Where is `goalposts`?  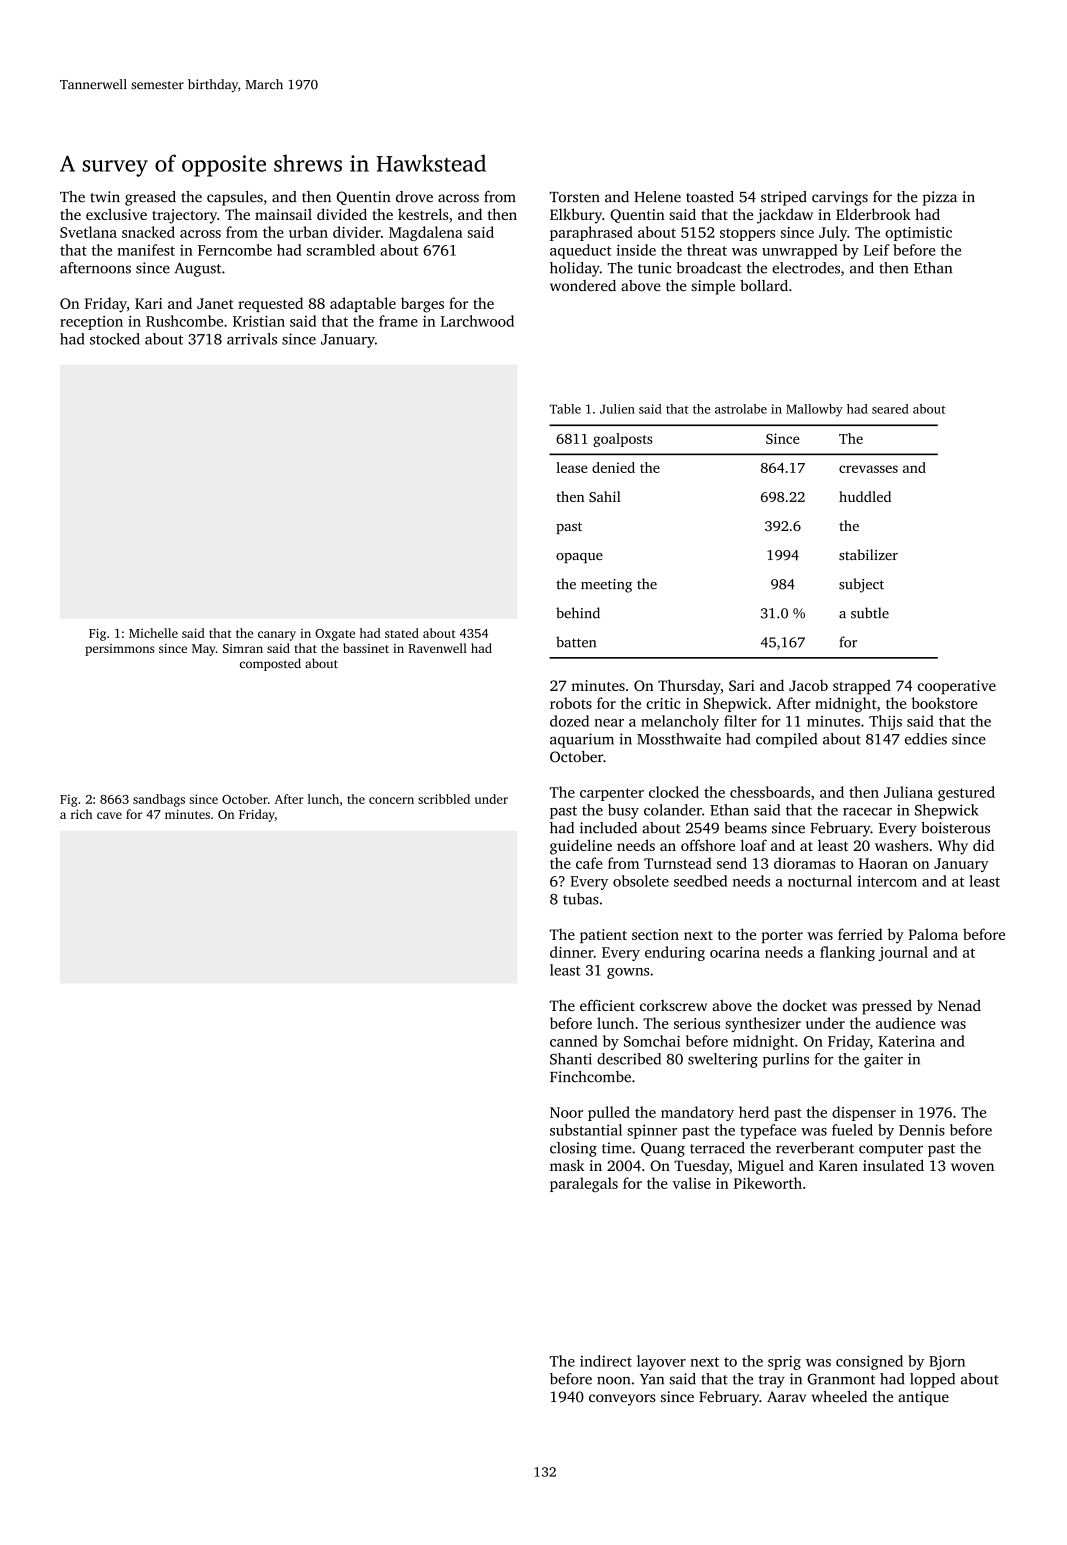
goalposts is located at coordinates (623, 440).
